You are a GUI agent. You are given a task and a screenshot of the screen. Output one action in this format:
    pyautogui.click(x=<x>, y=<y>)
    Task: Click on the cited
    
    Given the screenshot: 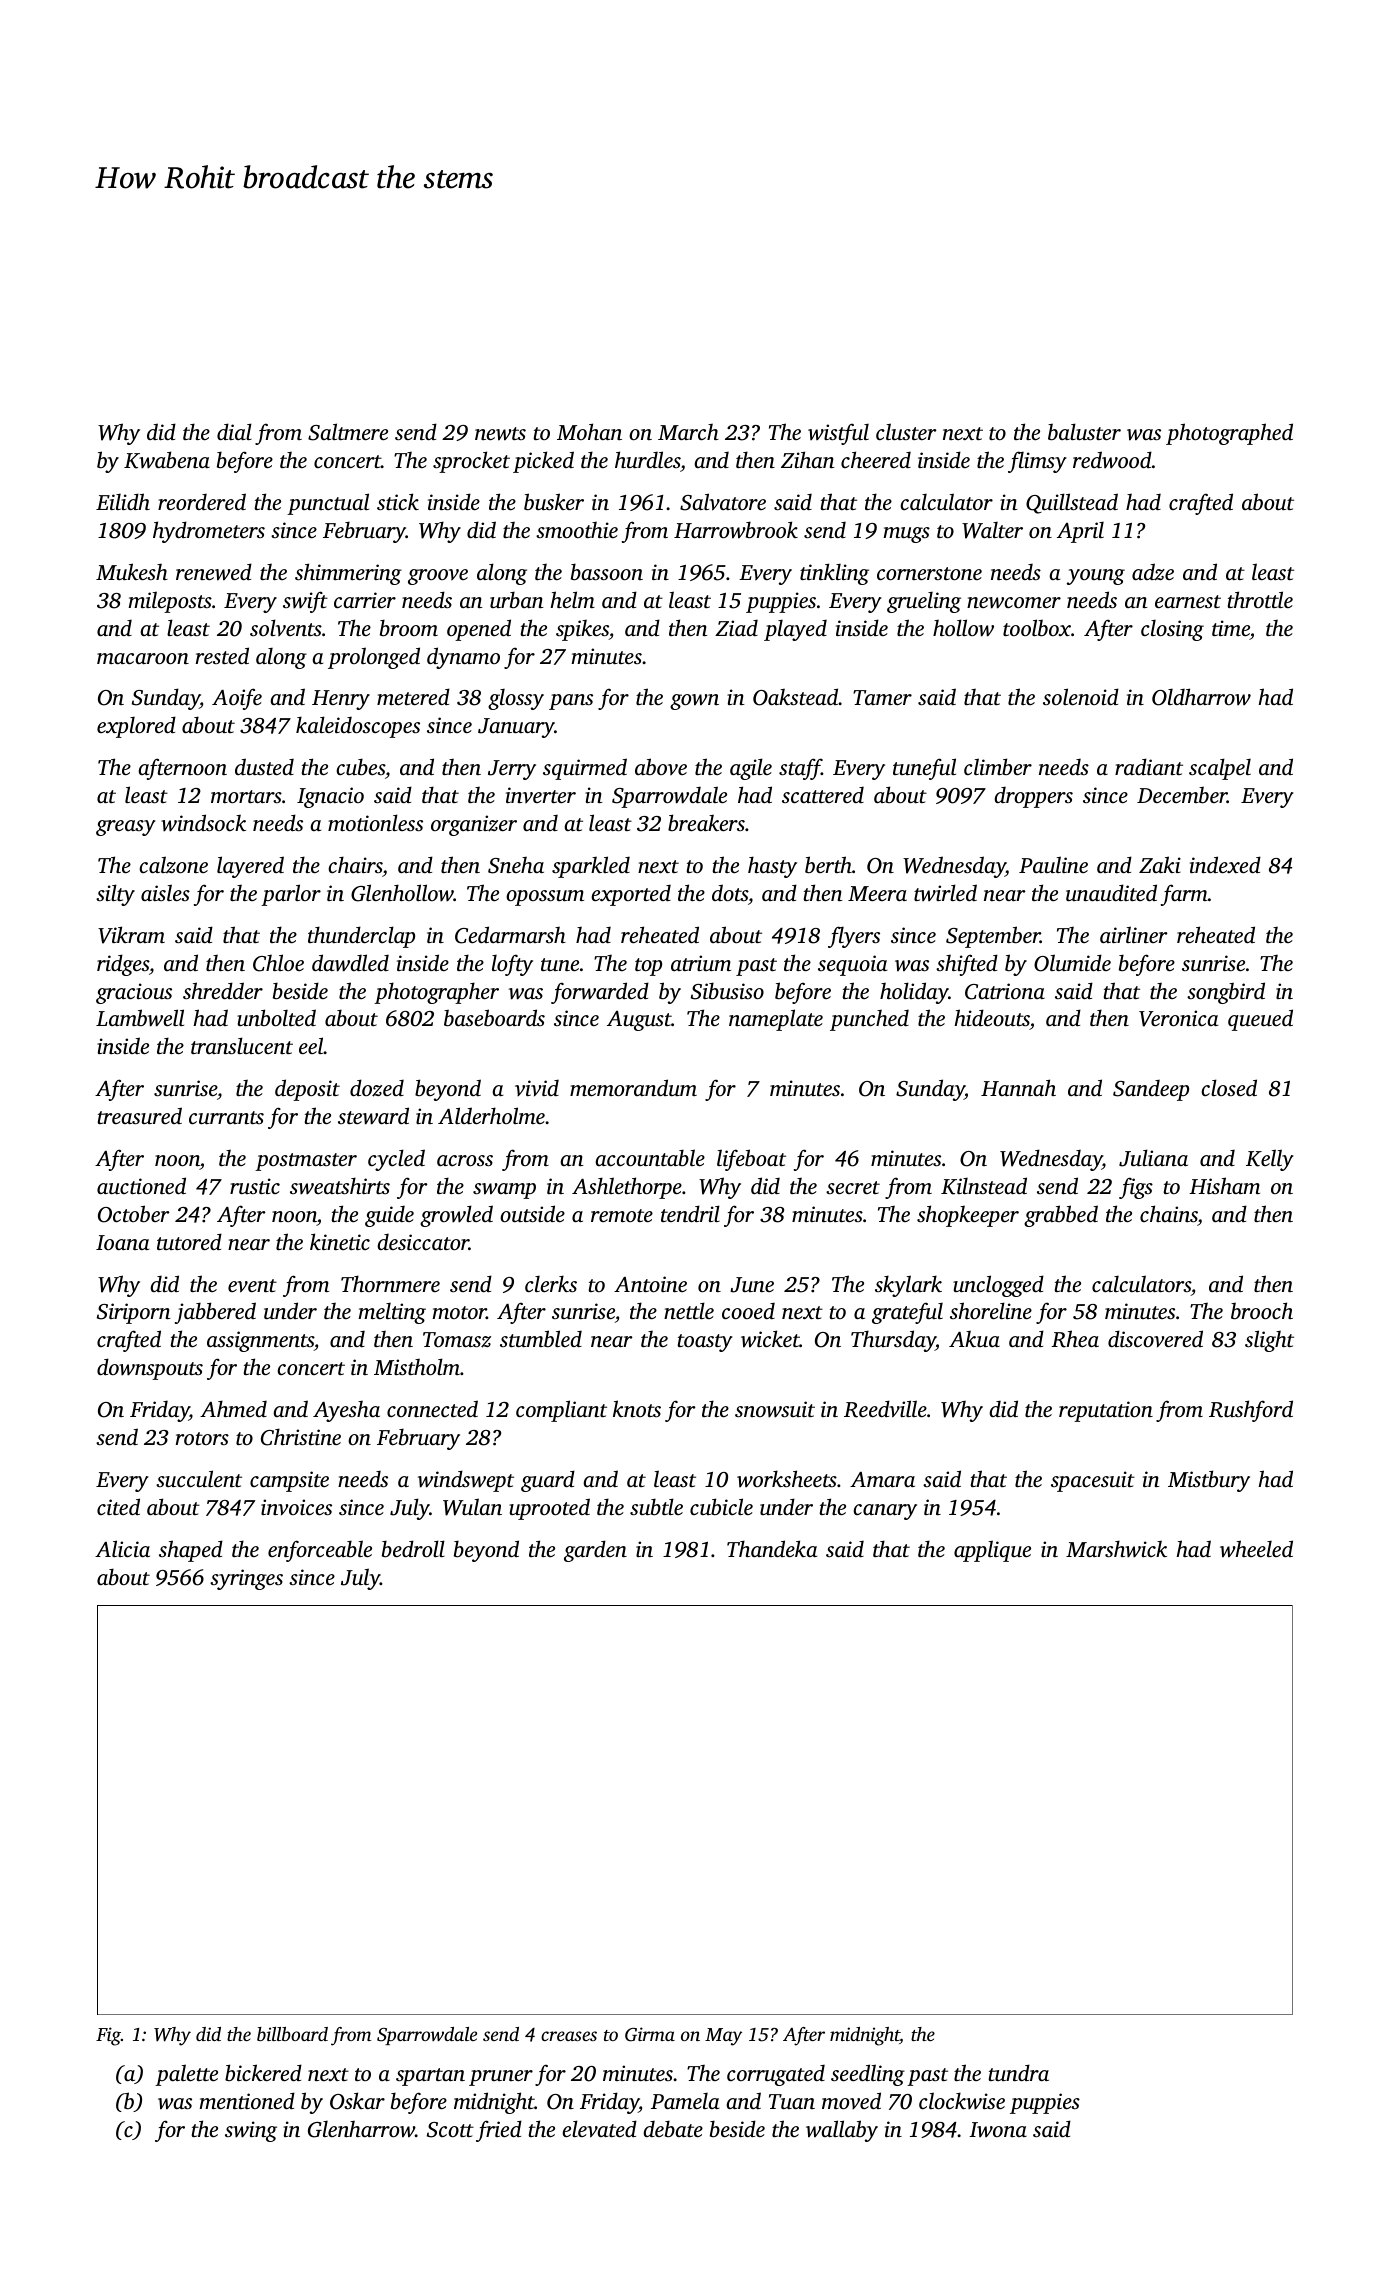 What is the action you would take?
    pyautogui.click(x=118, y=1506)
